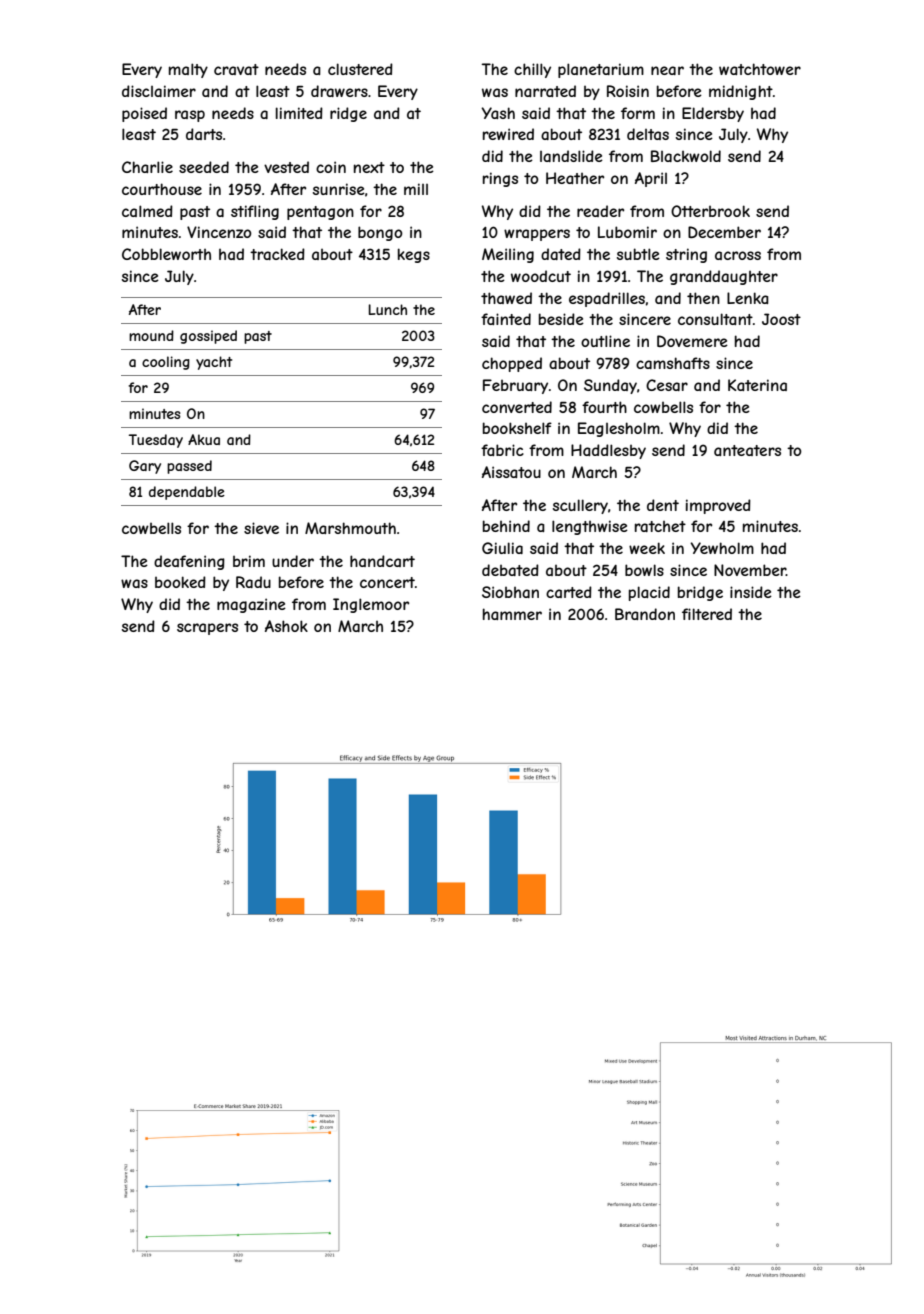 The height and width of the screenshot is (1314, 924). What do you see at coordinates (144, 114) in the screenshot?
I see `poised` at bounding box center [144, 114].
